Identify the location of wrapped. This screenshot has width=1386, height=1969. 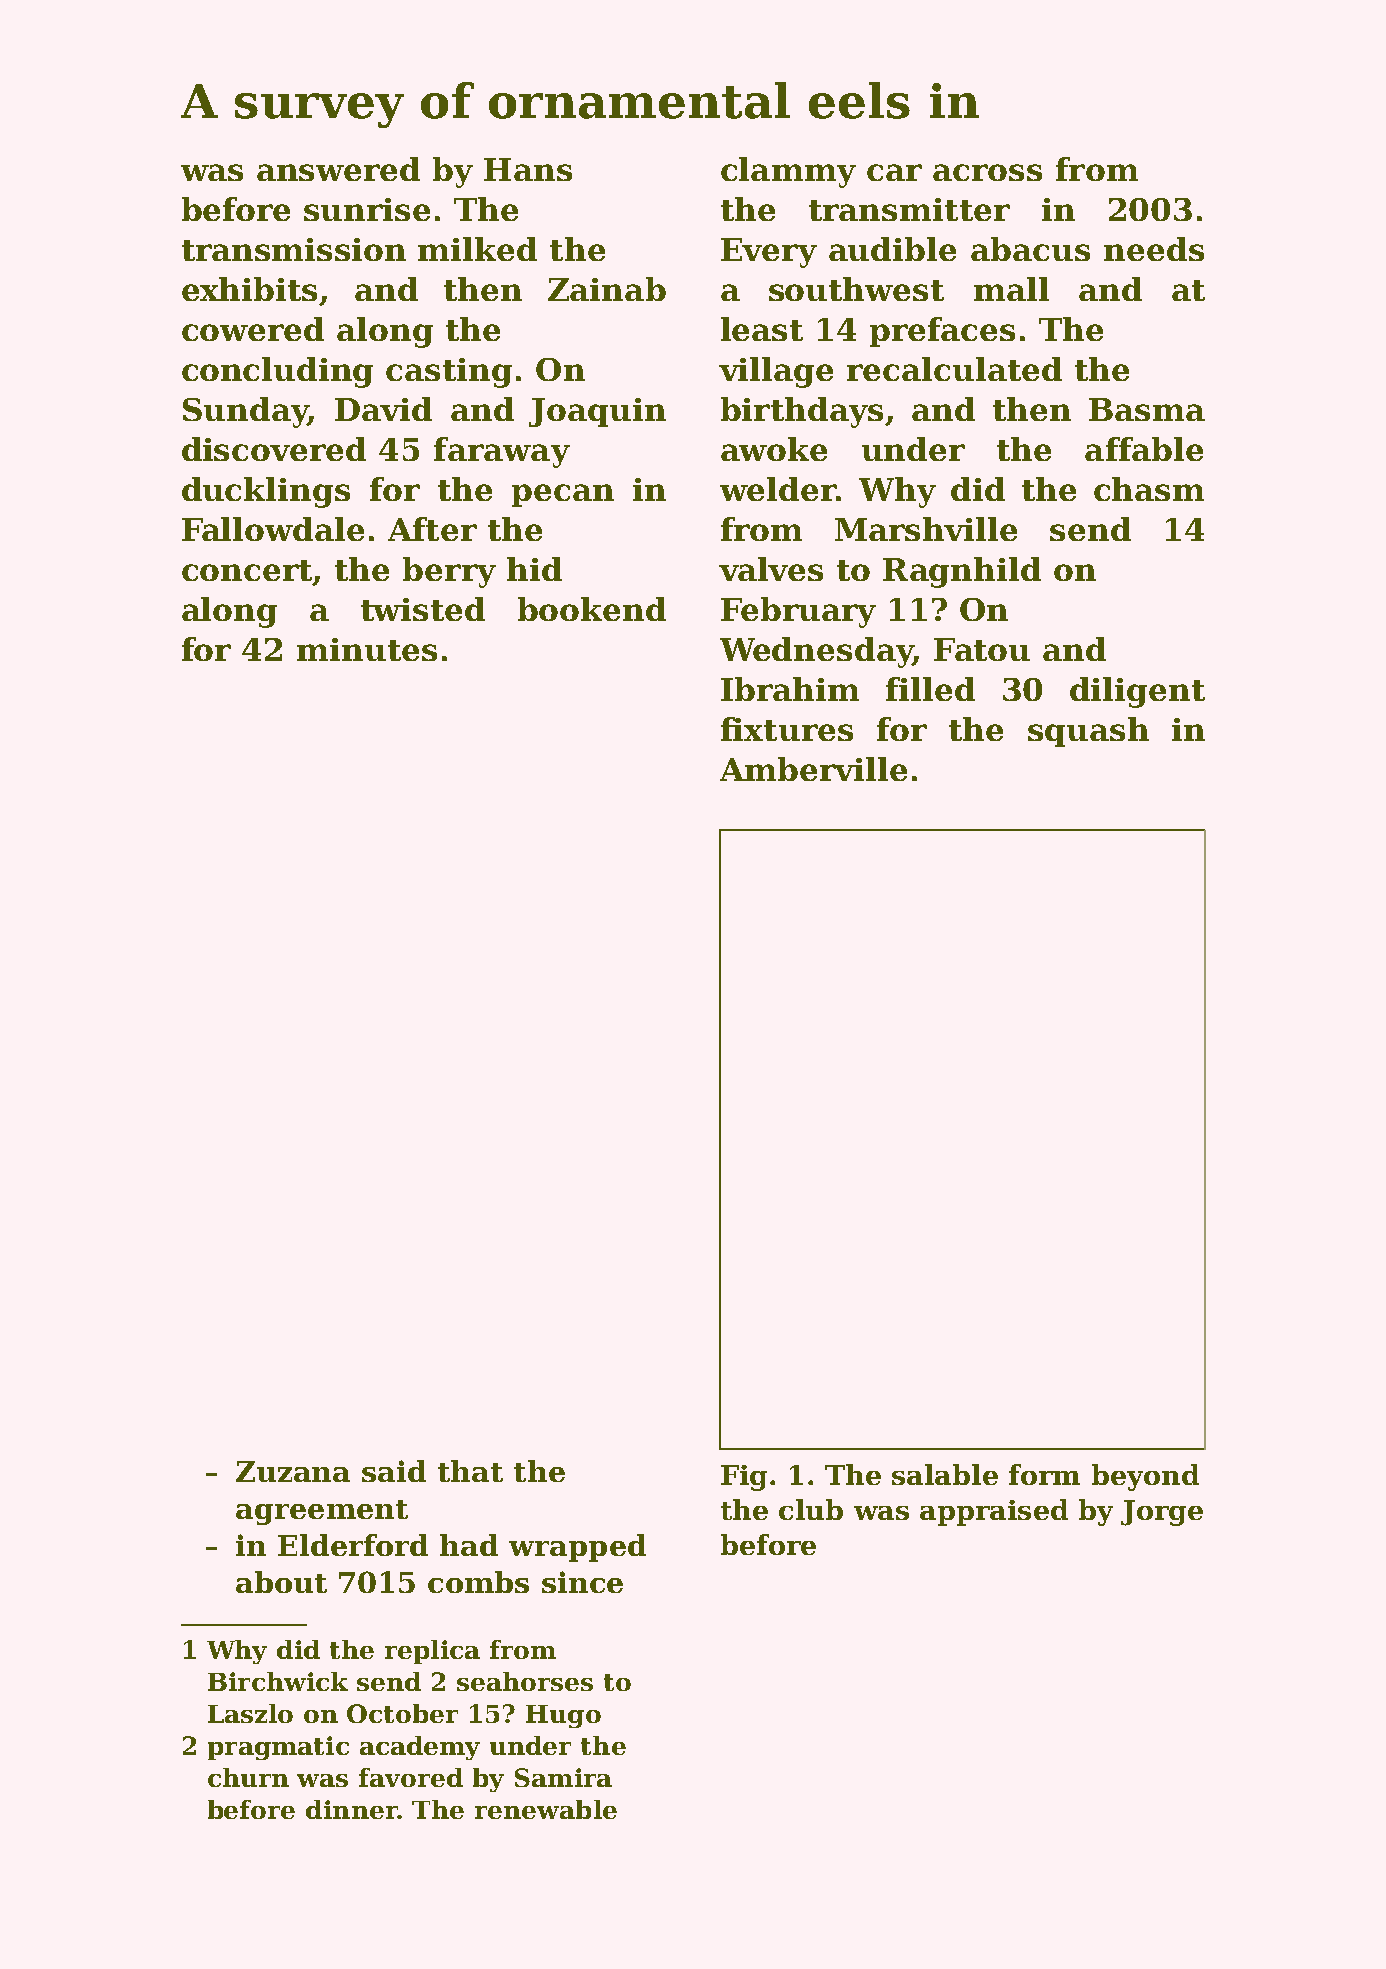
(577, 1548).
